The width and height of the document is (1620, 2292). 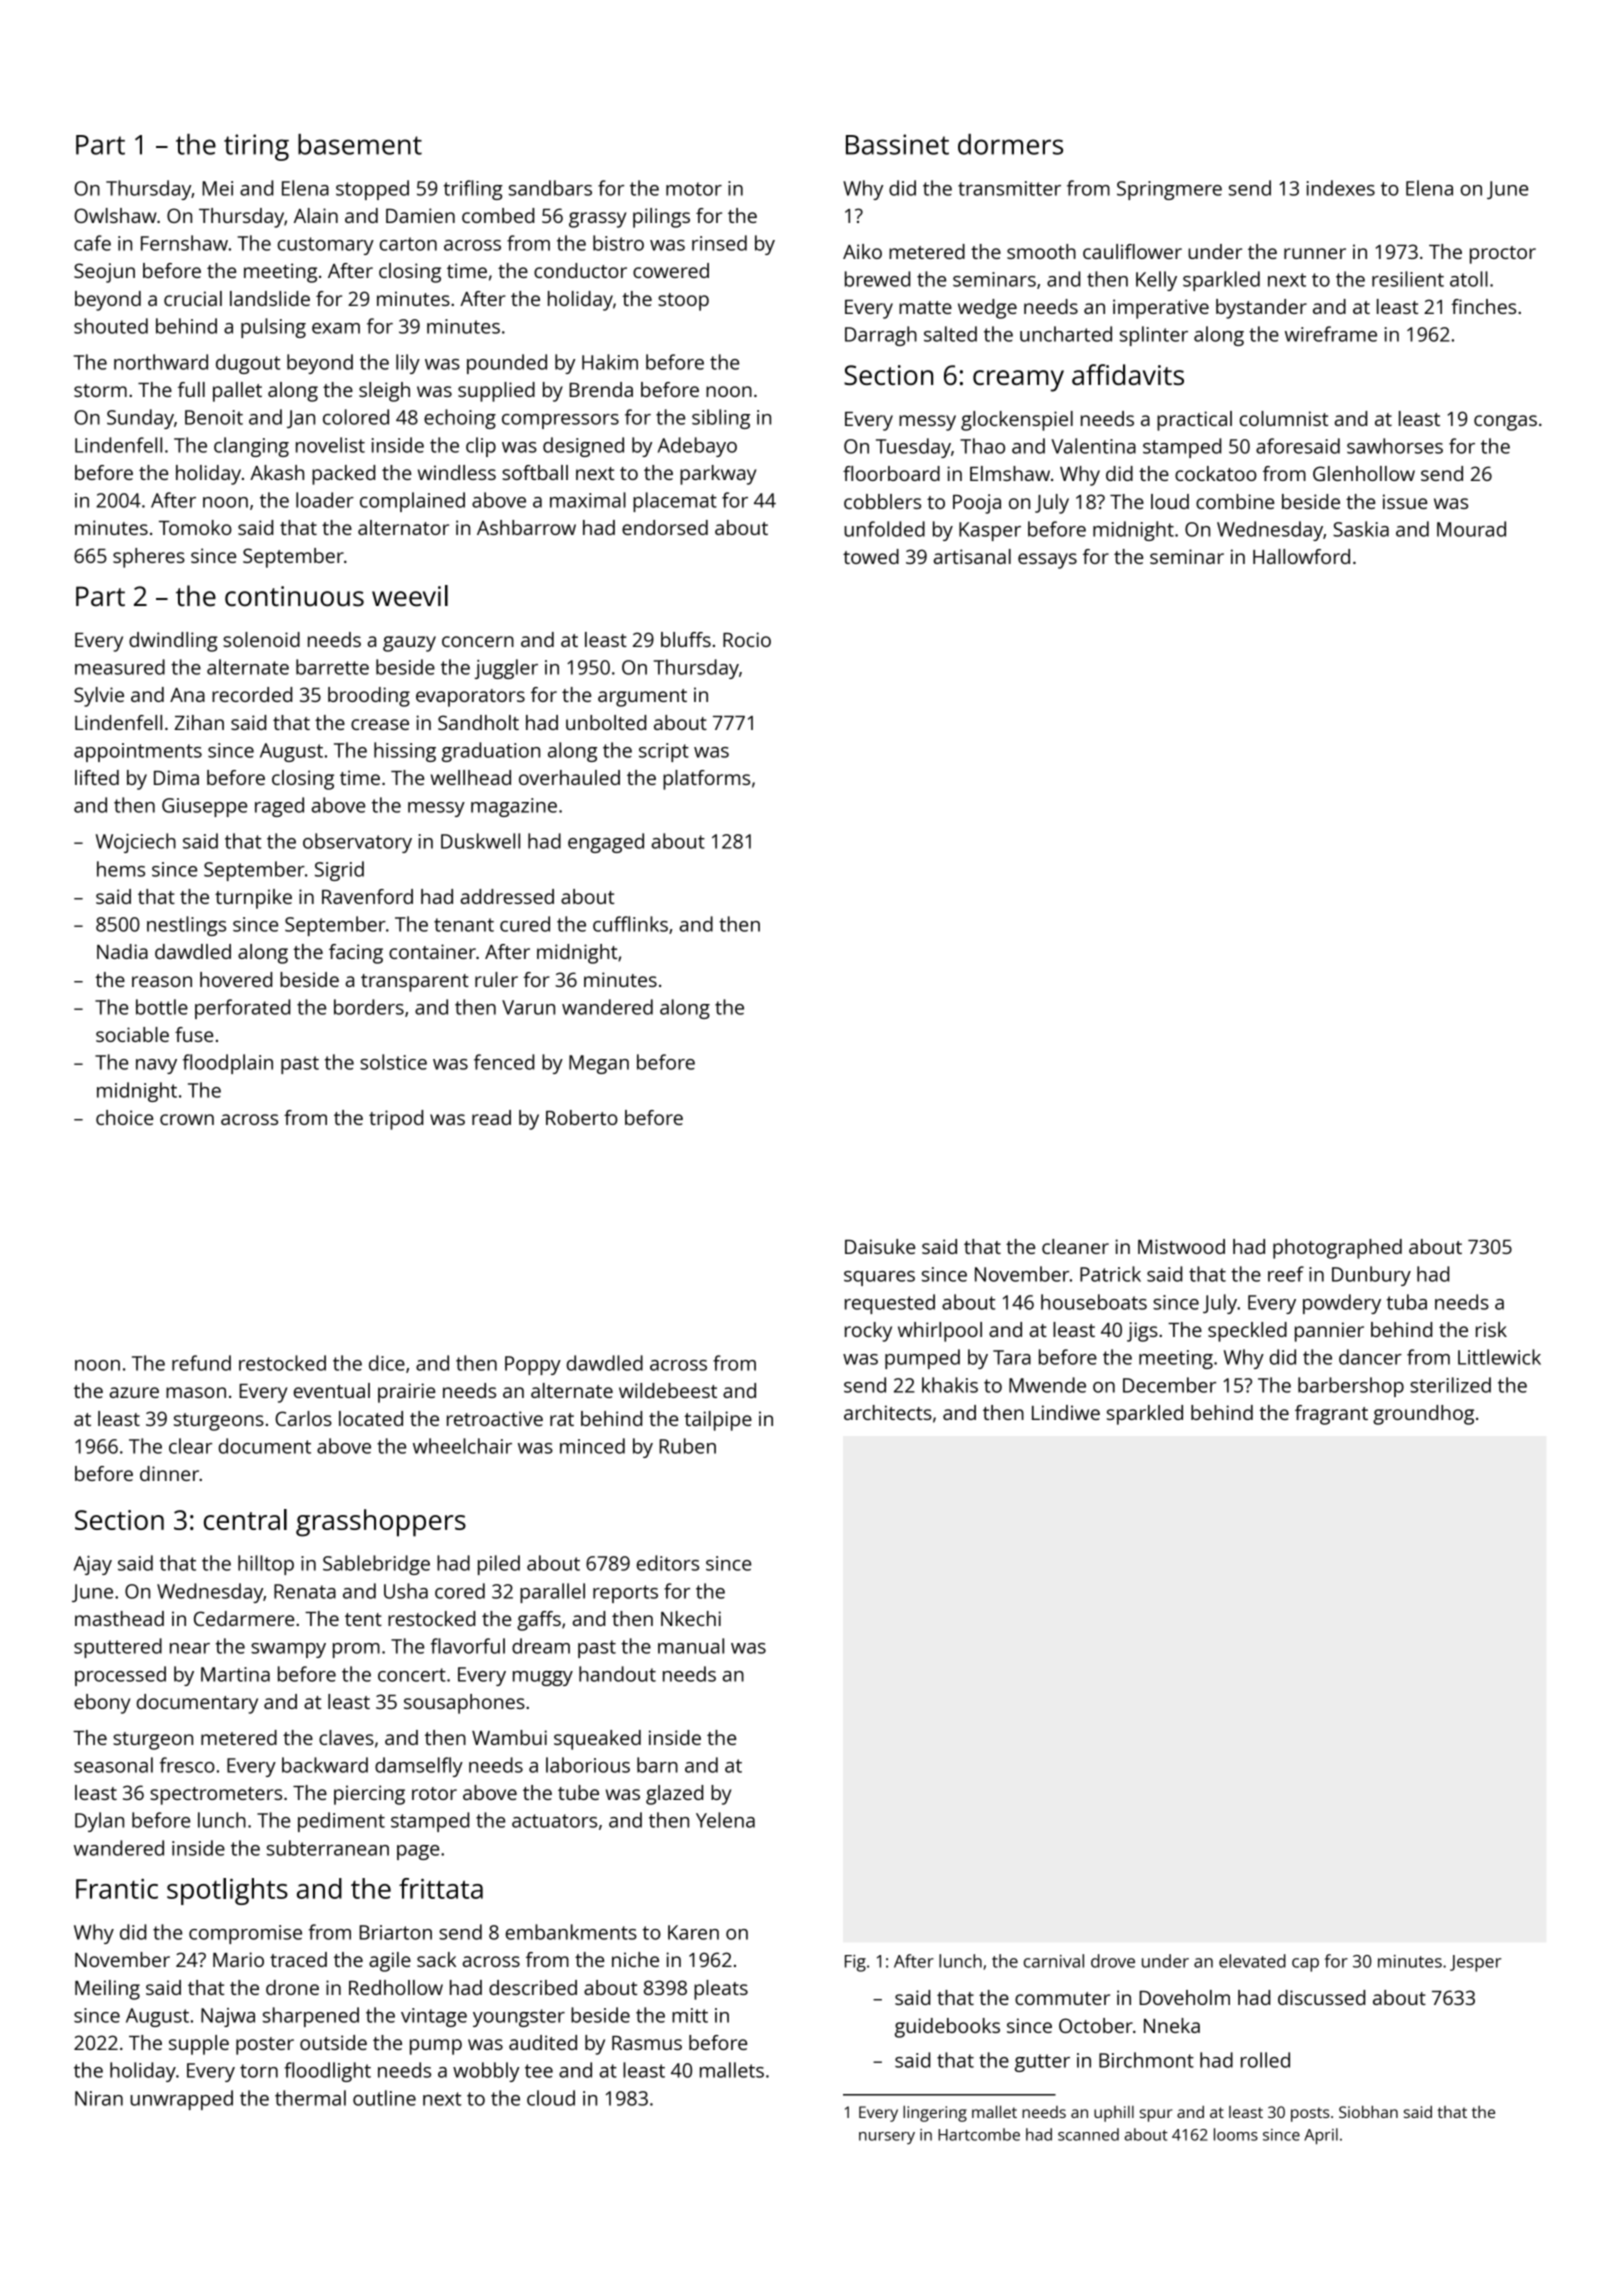 What do you see at coordinates (169, 1473) in the document?
I see `dinner` at bounding box center [169, 1473].
